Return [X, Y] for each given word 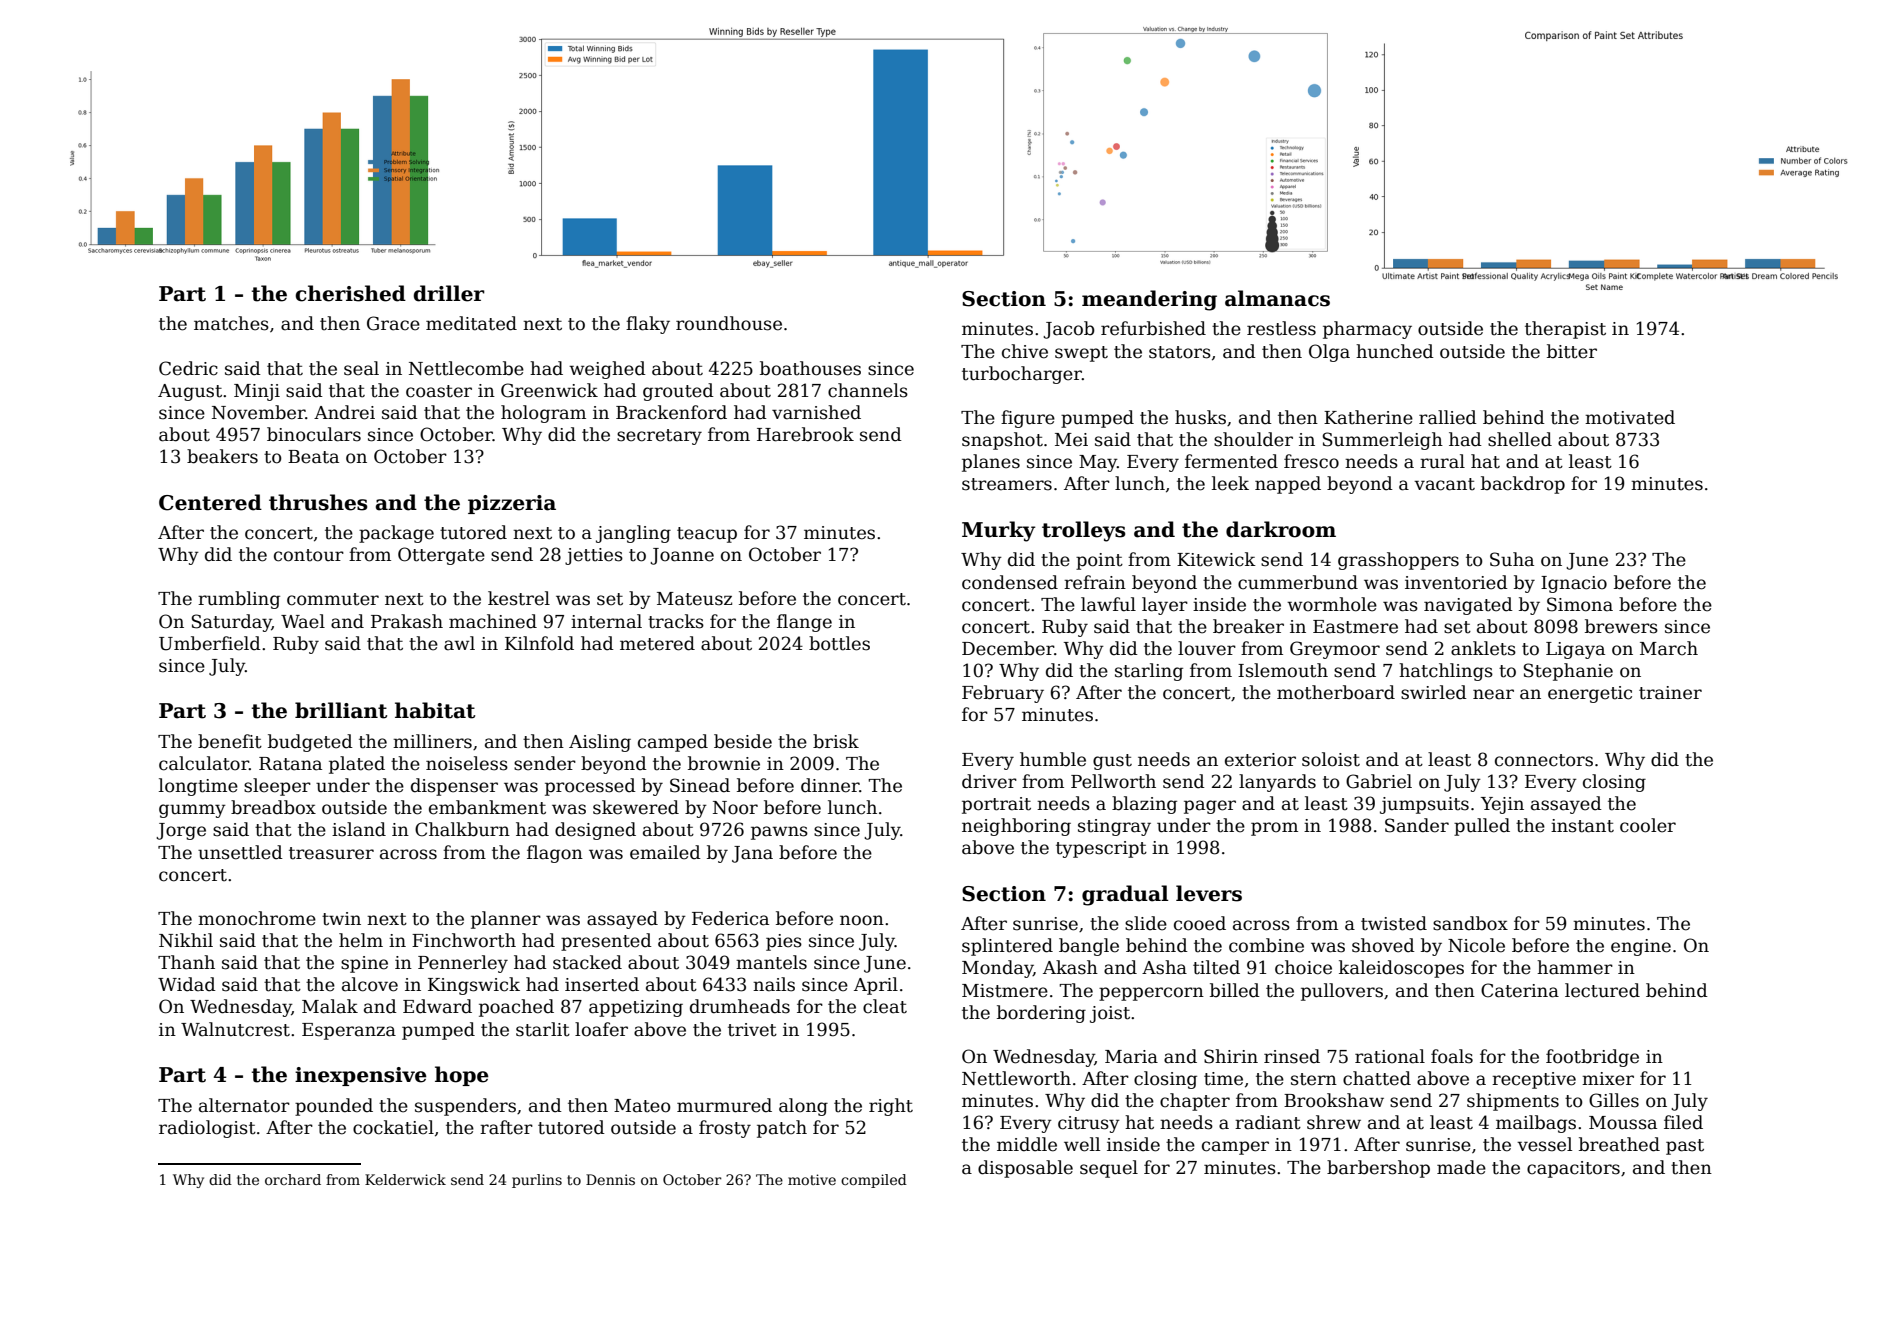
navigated [1468, 606]
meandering [1149, 300]
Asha [1164, 967]
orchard [293, 1179]
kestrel [519, 598]
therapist [1565, 330]
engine [1641, 947]
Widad [187, 984]
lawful [1108, 604]
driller [449, 293]
